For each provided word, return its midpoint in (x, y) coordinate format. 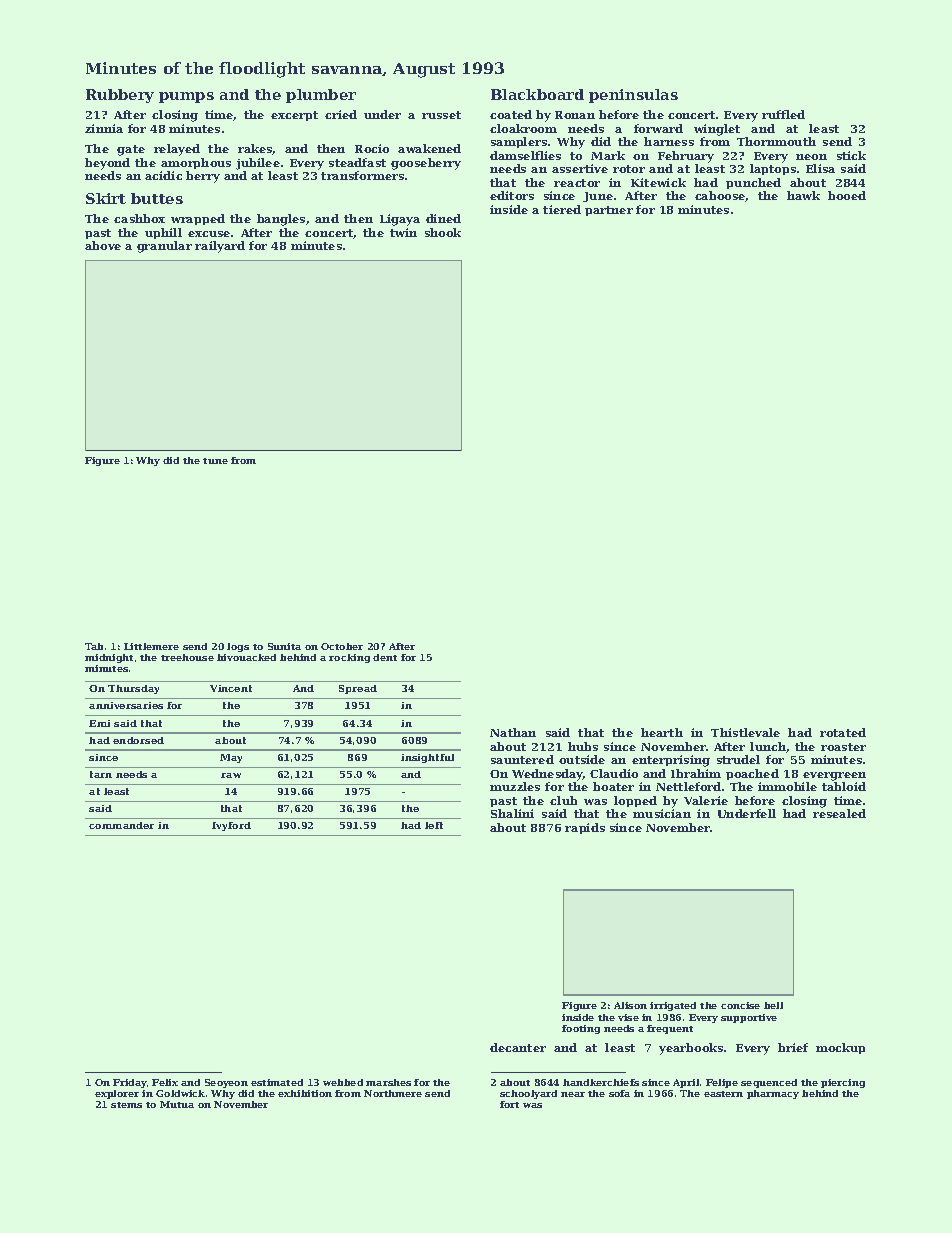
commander (121, 825)
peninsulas (633, 96)
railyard (220, 247)
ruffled (783, 114)
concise (740, 1005)
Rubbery (120, 96)
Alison (630, 1005)
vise (628, 1017)
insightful (427, 758)
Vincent (231, 688)
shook (443, 232)
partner (609, 211)
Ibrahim (696, 773)
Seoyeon (226, 1083)
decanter (518, 1047)
